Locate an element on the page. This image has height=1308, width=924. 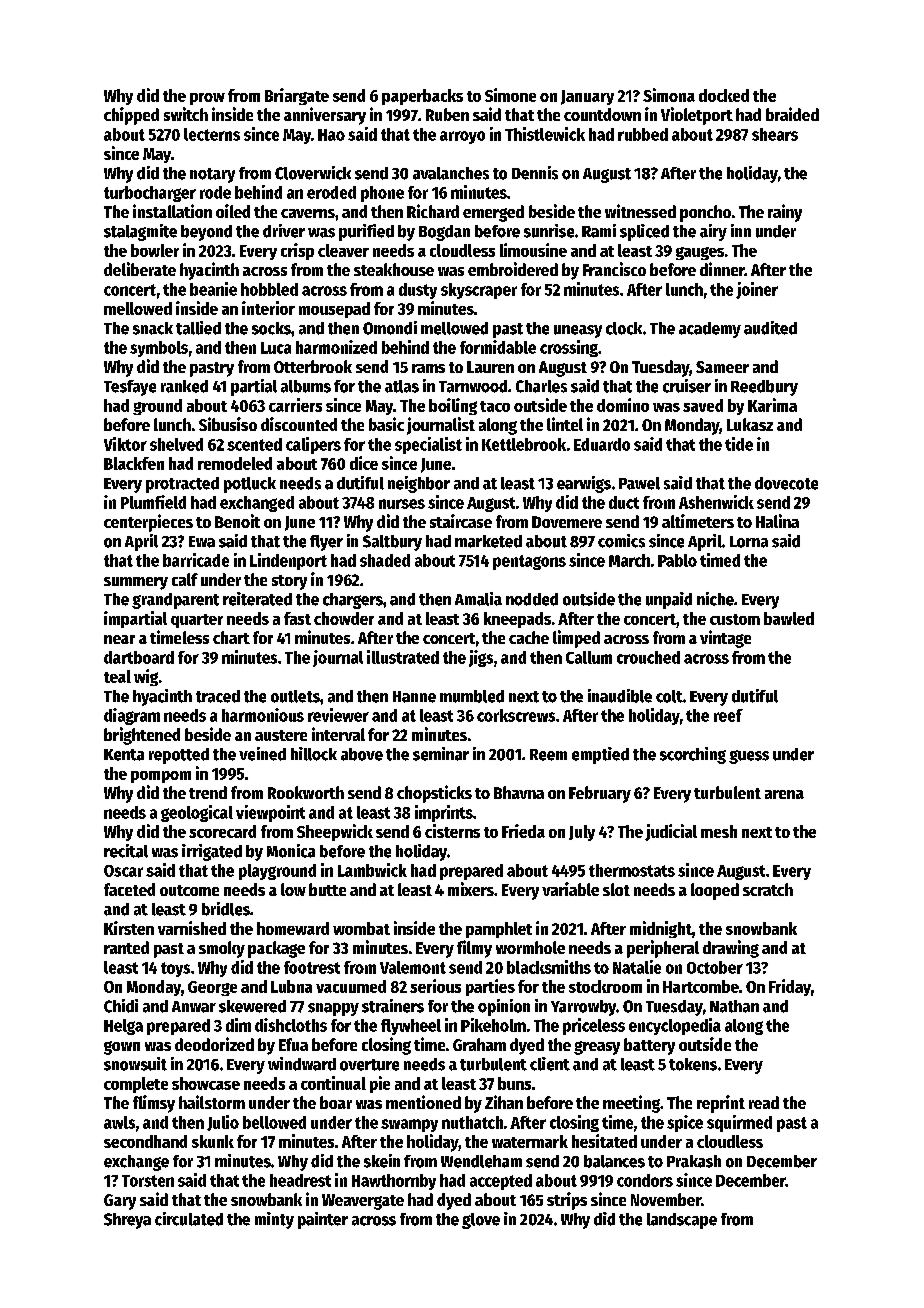
near is located at coordinates (119, 639).
